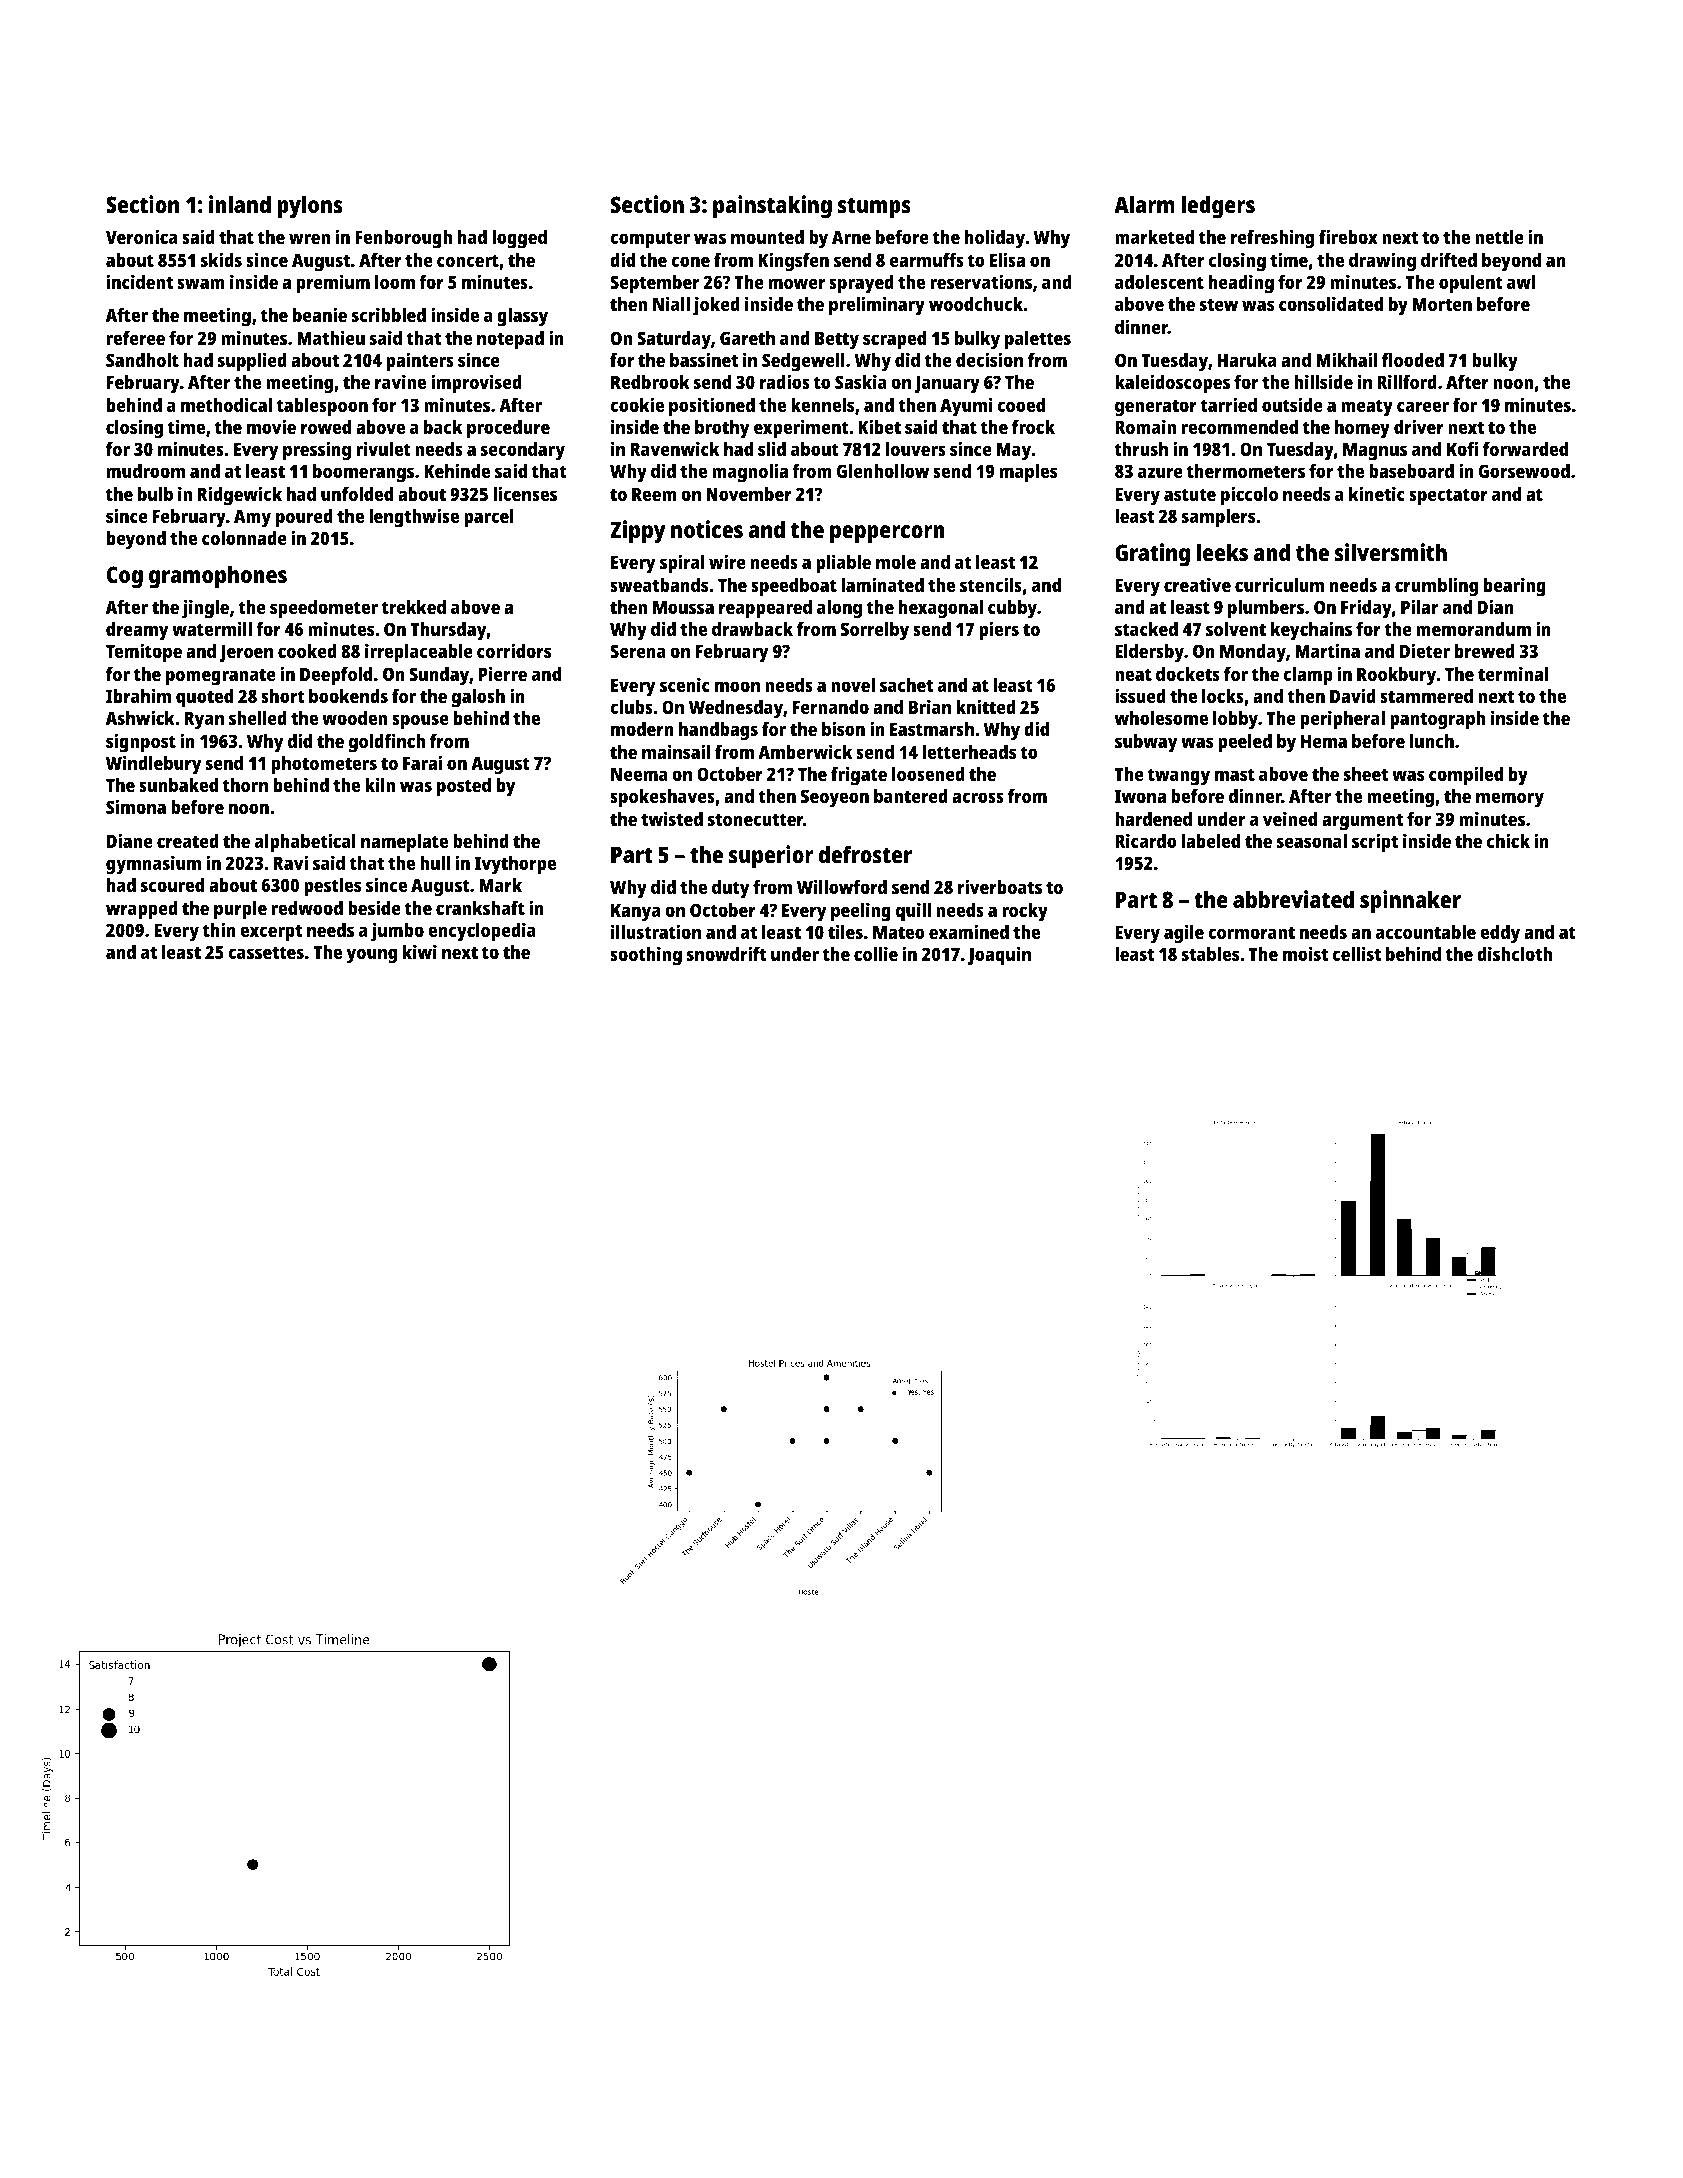 The height and width of the screenshot is (2178, 1683). I want to click on woodchuck, so click(976, 304).
